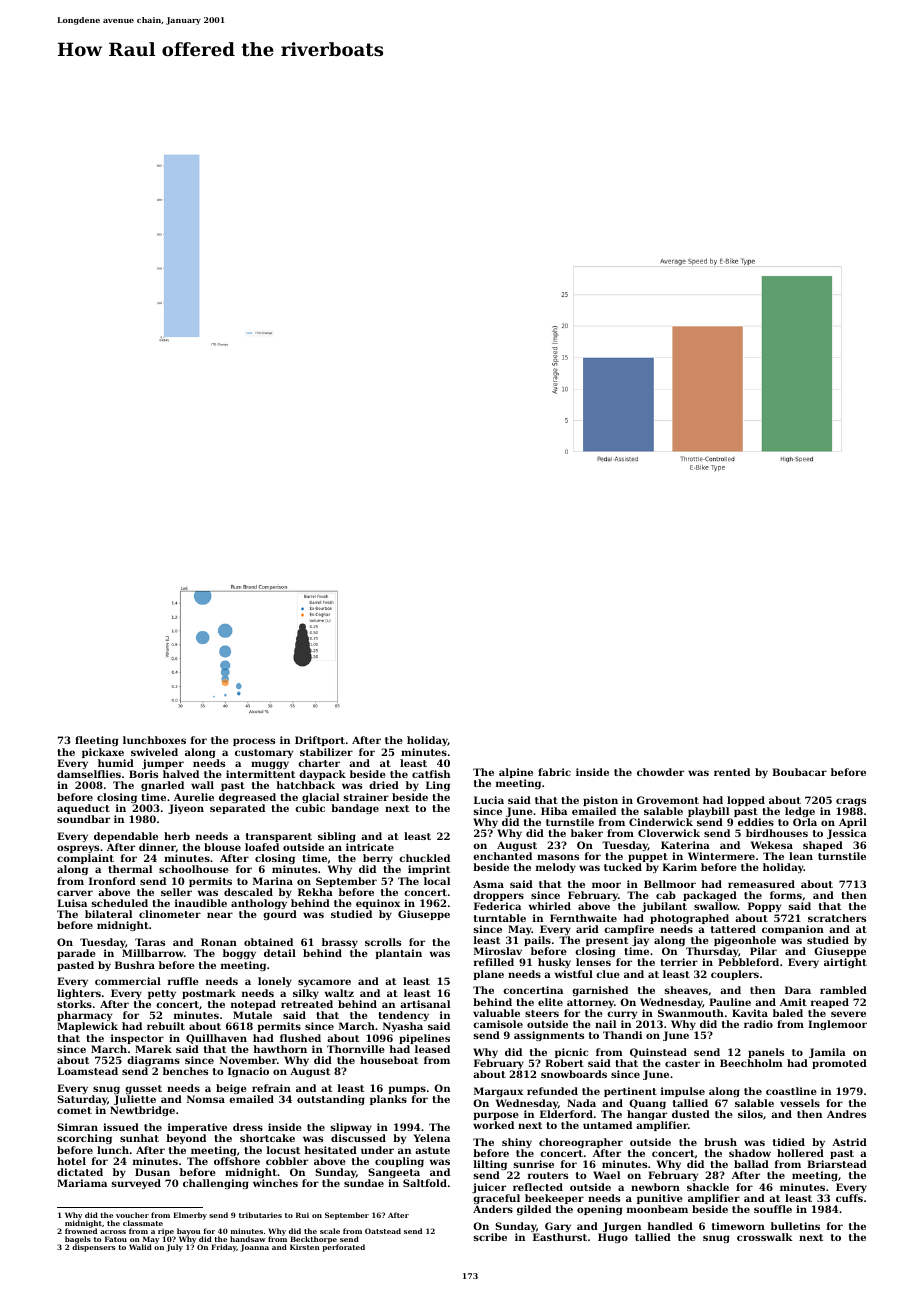 This image has height=1308, width=924. Describe the element at coordinates (128, 981) in the image. I see `commercial` at that location.
